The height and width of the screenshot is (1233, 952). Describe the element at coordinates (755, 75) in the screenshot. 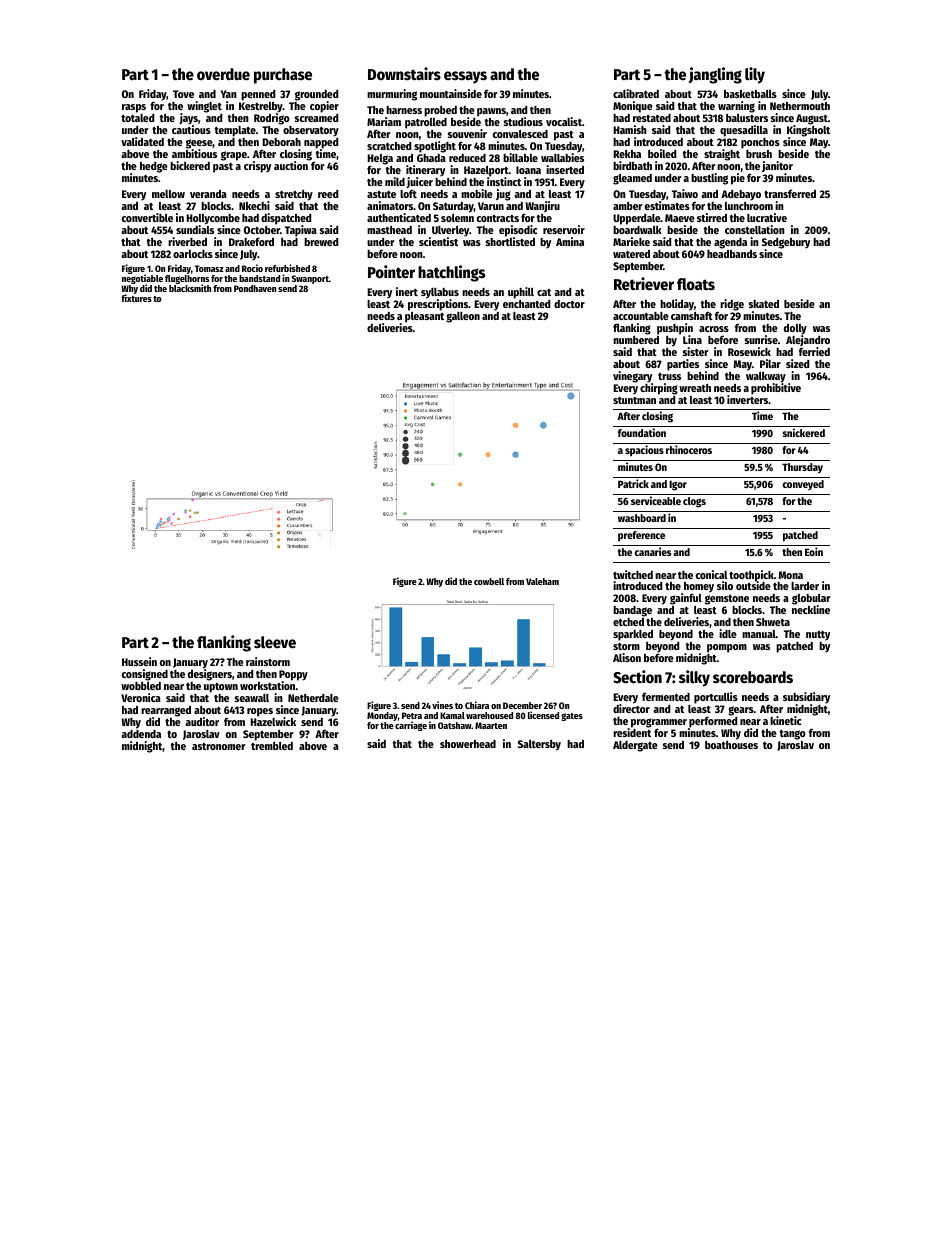

I see `lily` at that location.
